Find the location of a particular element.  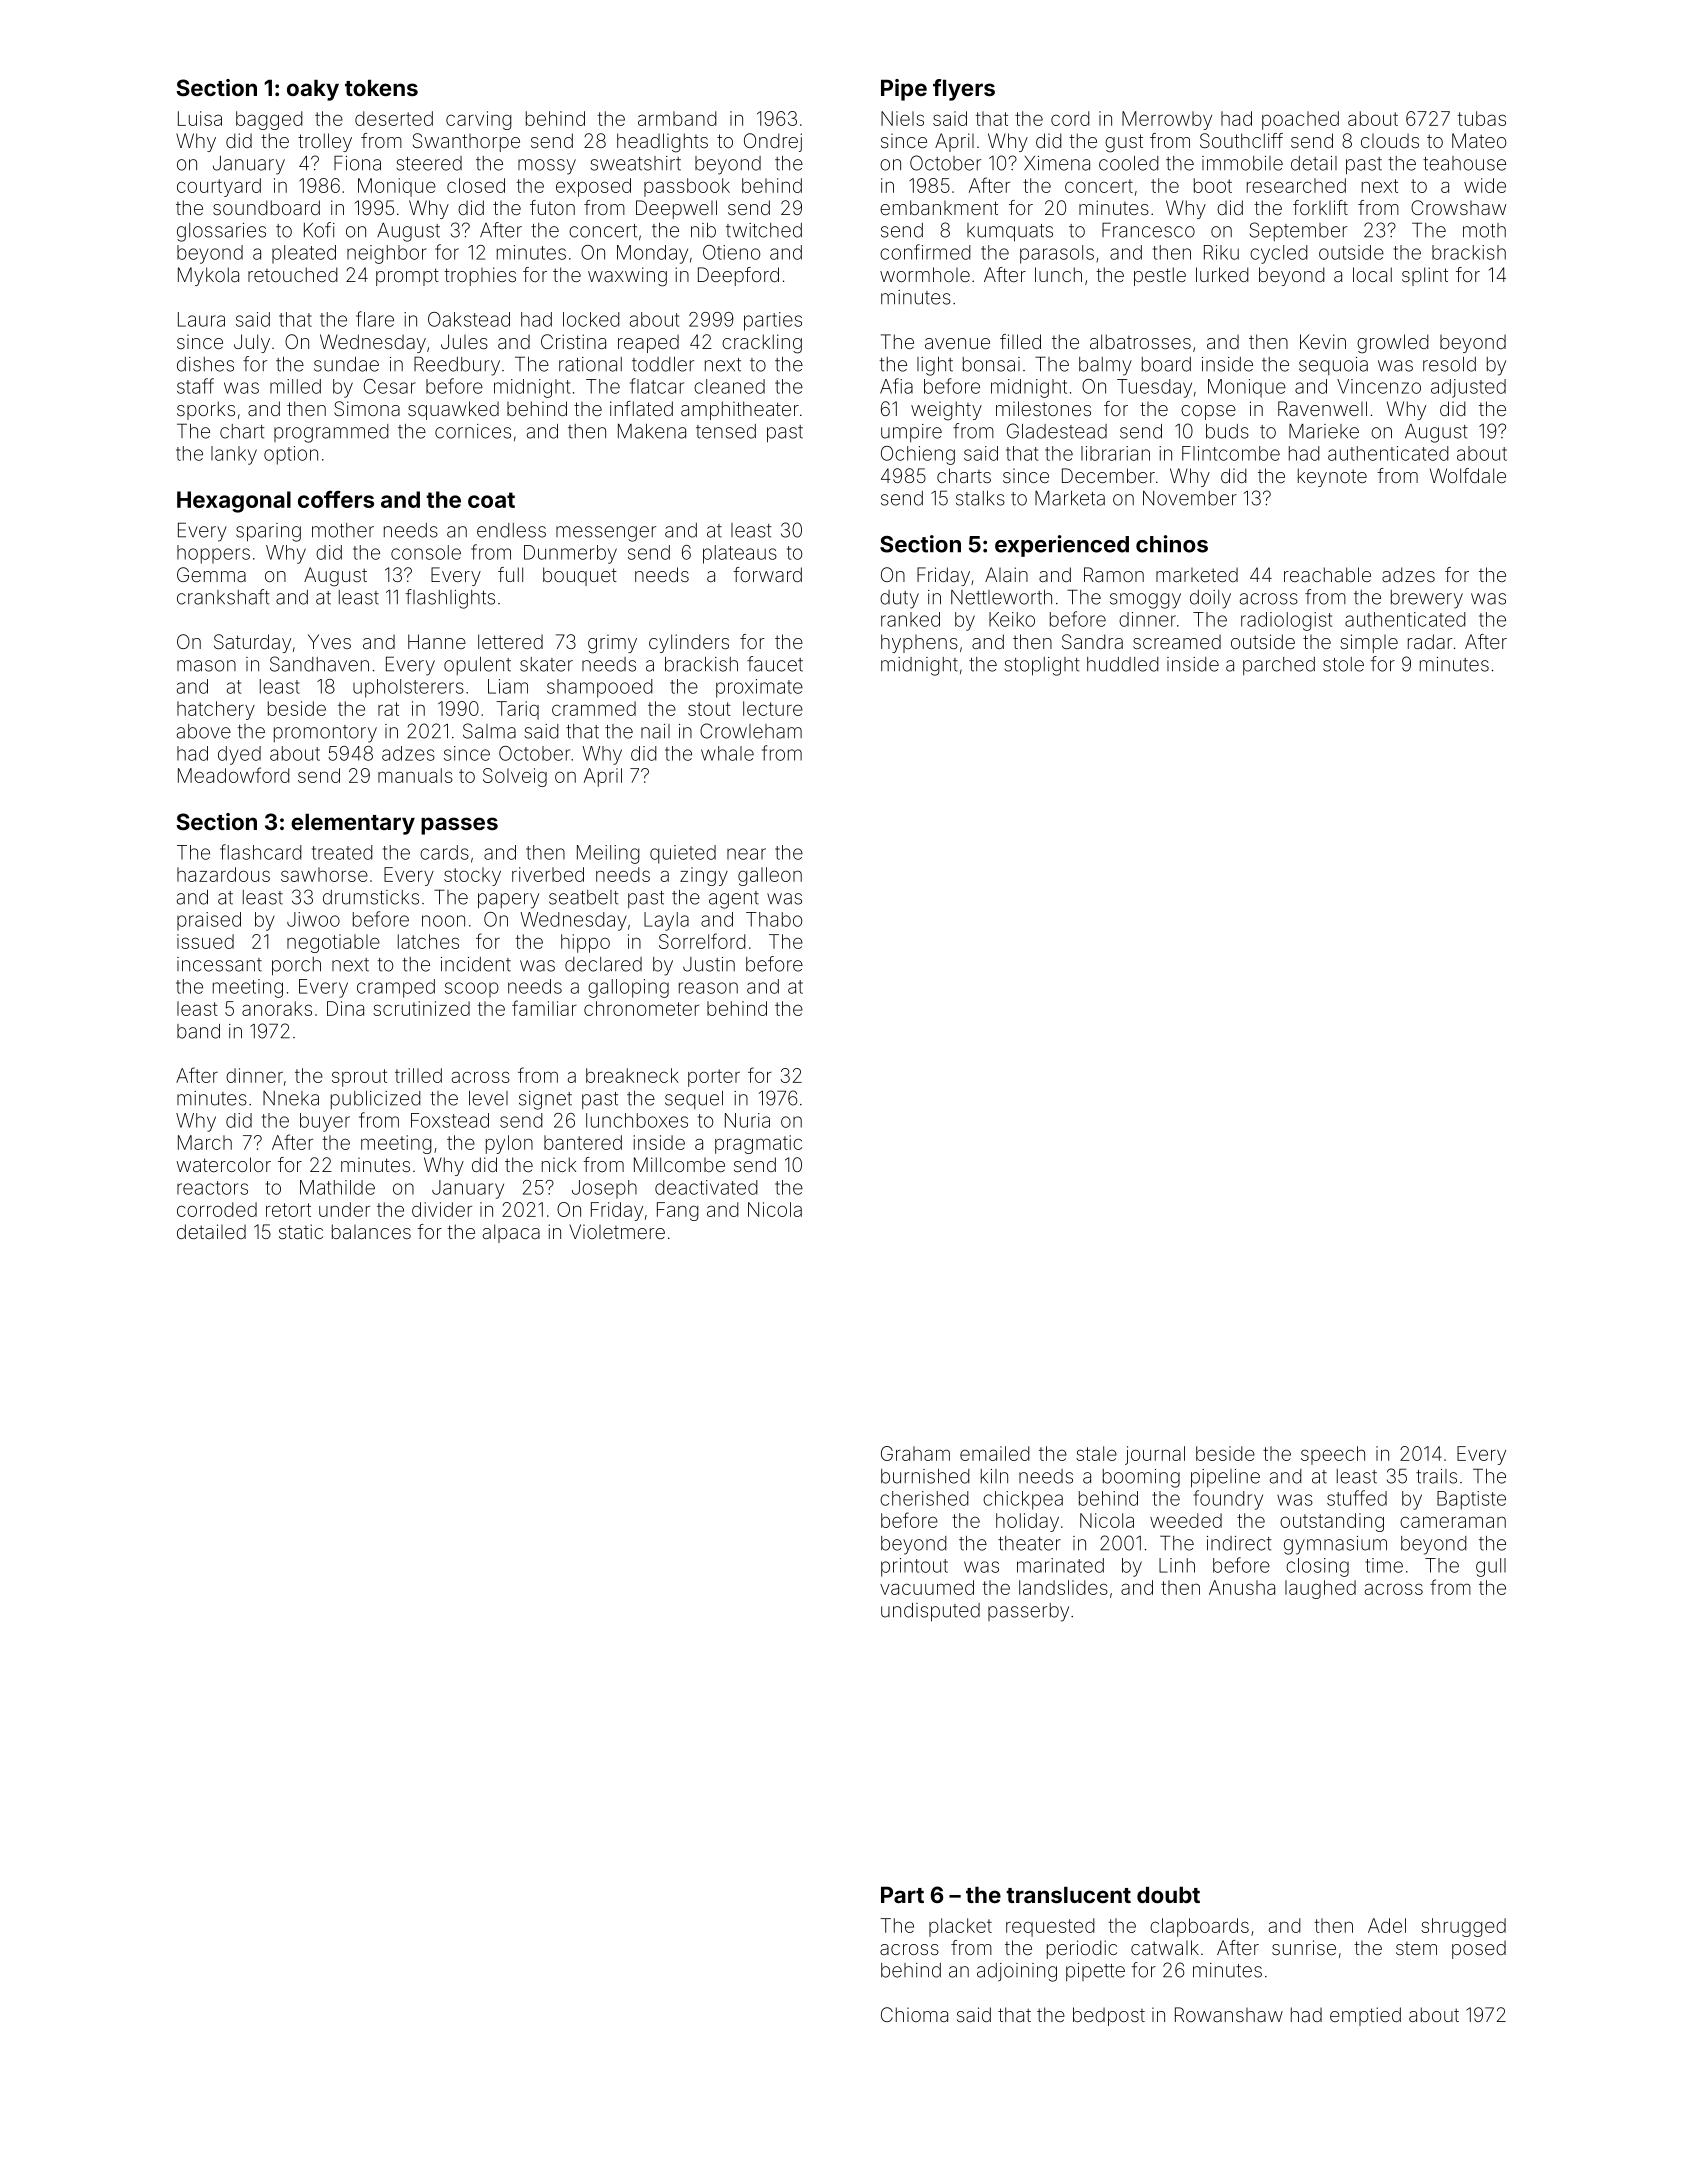

printout is located at coordinates (914, 1567).
